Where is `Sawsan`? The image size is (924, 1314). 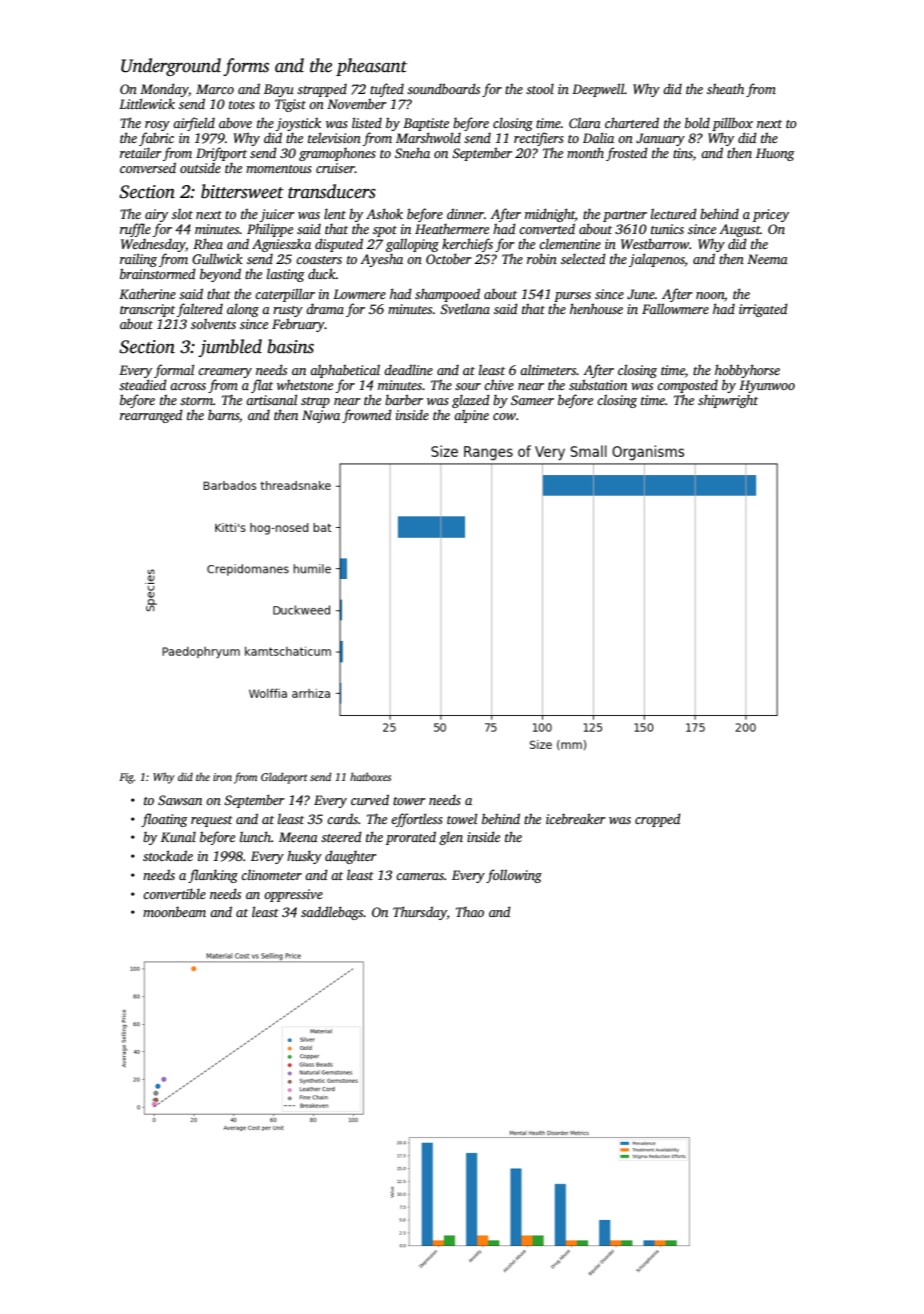 Sawsan is located at coordinates (180, 800).
